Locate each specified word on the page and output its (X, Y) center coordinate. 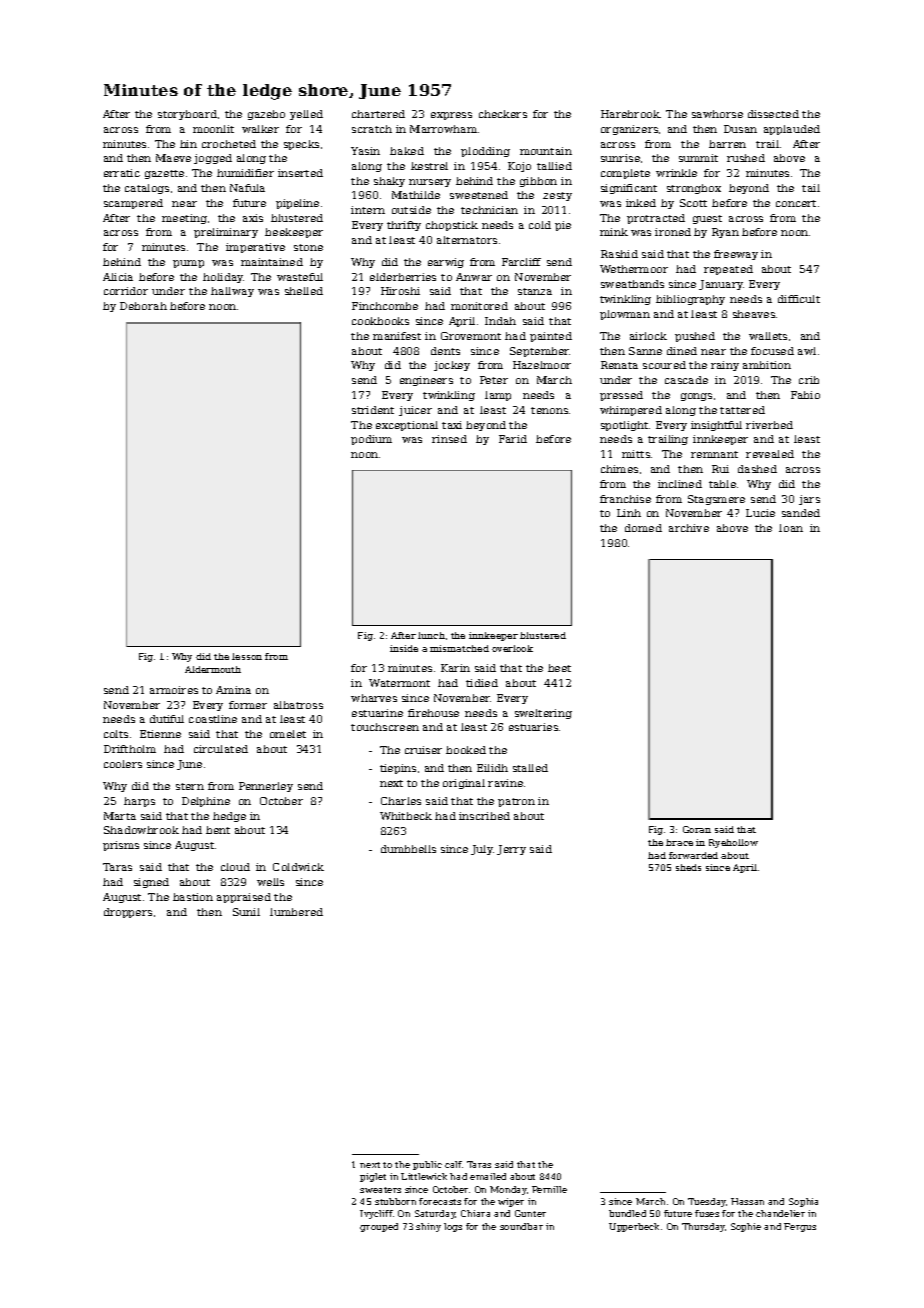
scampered (133, 204)
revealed (770, 454)
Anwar (474, 277)
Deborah (143, 306)
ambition (767, 365)
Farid (513, 439)
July (482, 850)
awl (807, 351)
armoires (174, 690)
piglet (373, 1177)
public (427, 1165)
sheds (688, 867)
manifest (397, 336)
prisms (121, 846)
